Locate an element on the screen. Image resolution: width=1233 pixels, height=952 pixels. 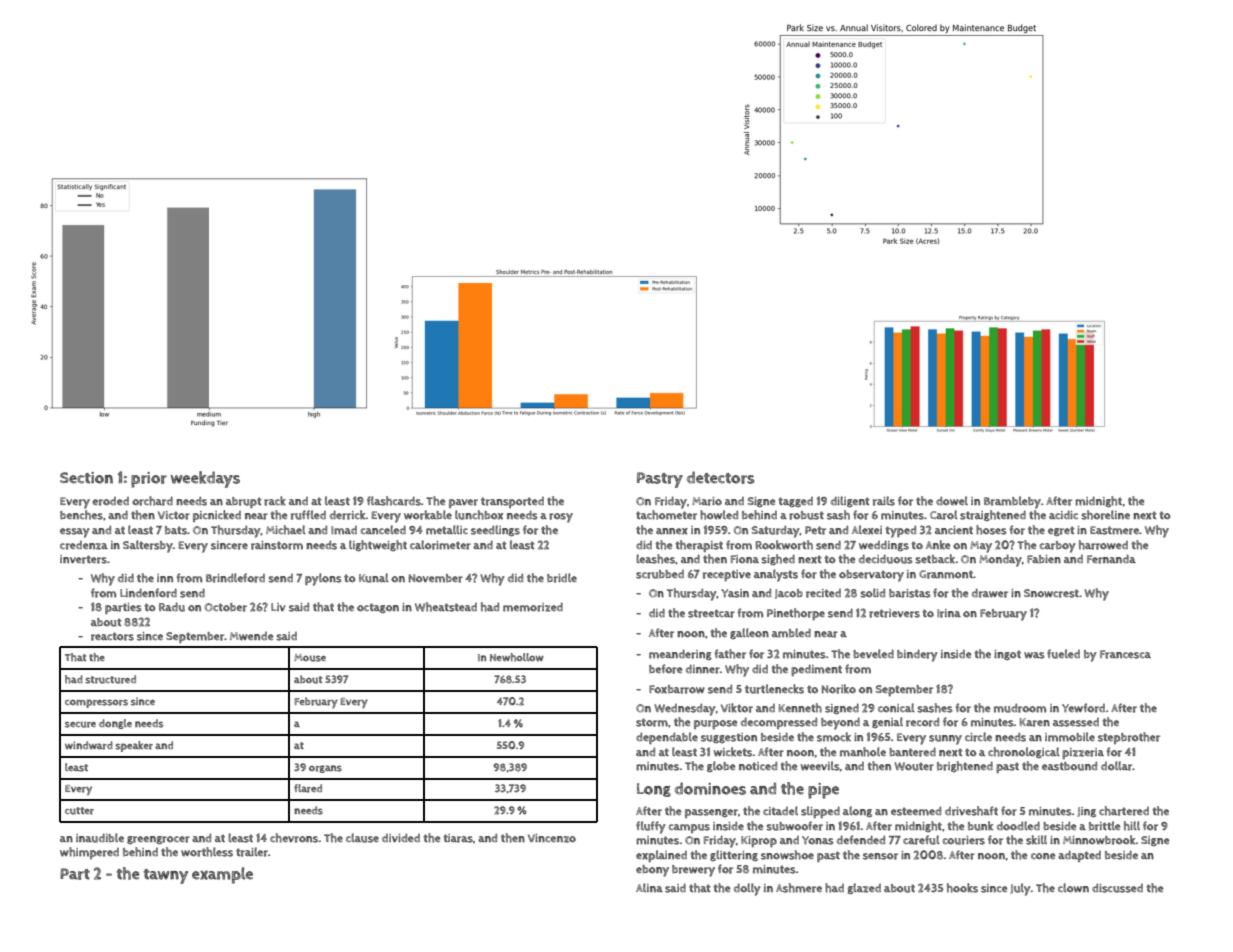
paver is located at coordinates (463, 503).
